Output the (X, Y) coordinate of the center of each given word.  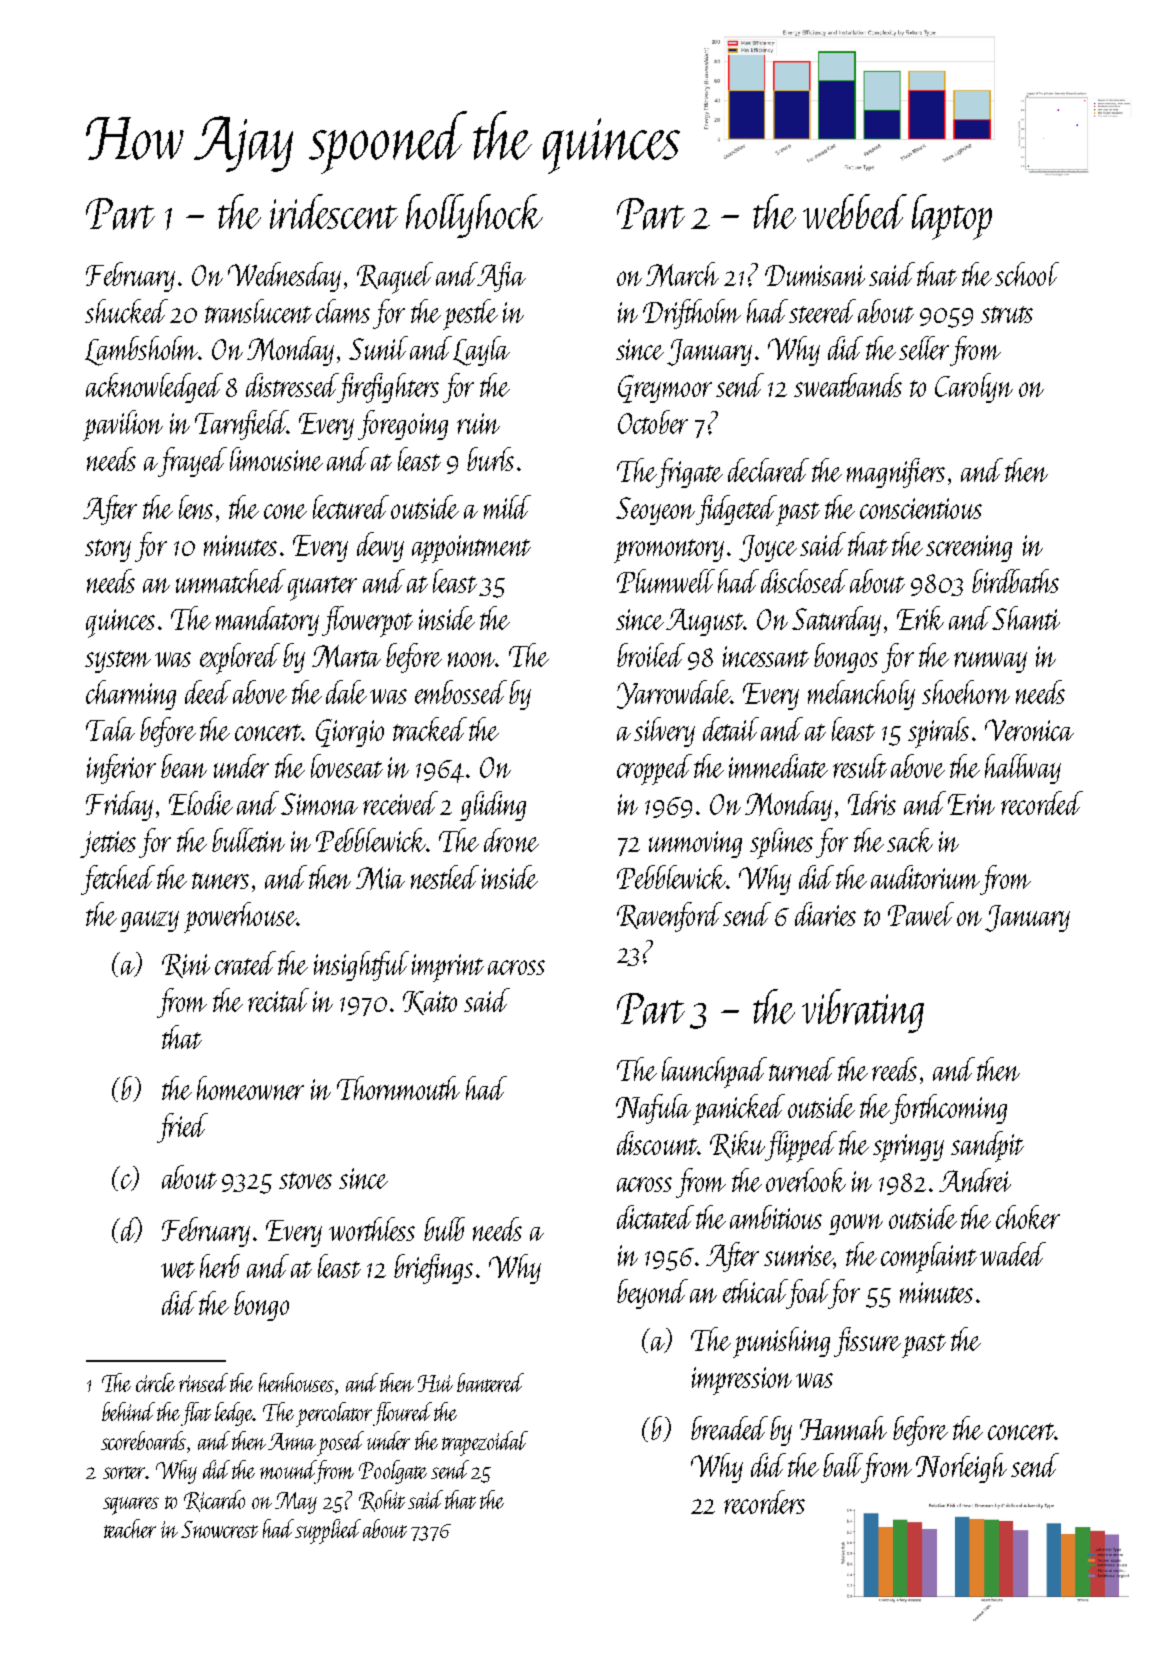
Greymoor (665, 389)
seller (924, 348)
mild (507, 507)
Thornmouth (398, 1088)
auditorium (925, 877)
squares (131, 1506)
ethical (755, 1291)
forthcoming (948, 1109)
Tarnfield (241, 425)
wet (178, 1269)
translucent (258, 311)
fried (182, 1128)
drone (511, 840)
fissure (867, 1342)
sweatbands (848, 385)
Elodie (201, 803)
